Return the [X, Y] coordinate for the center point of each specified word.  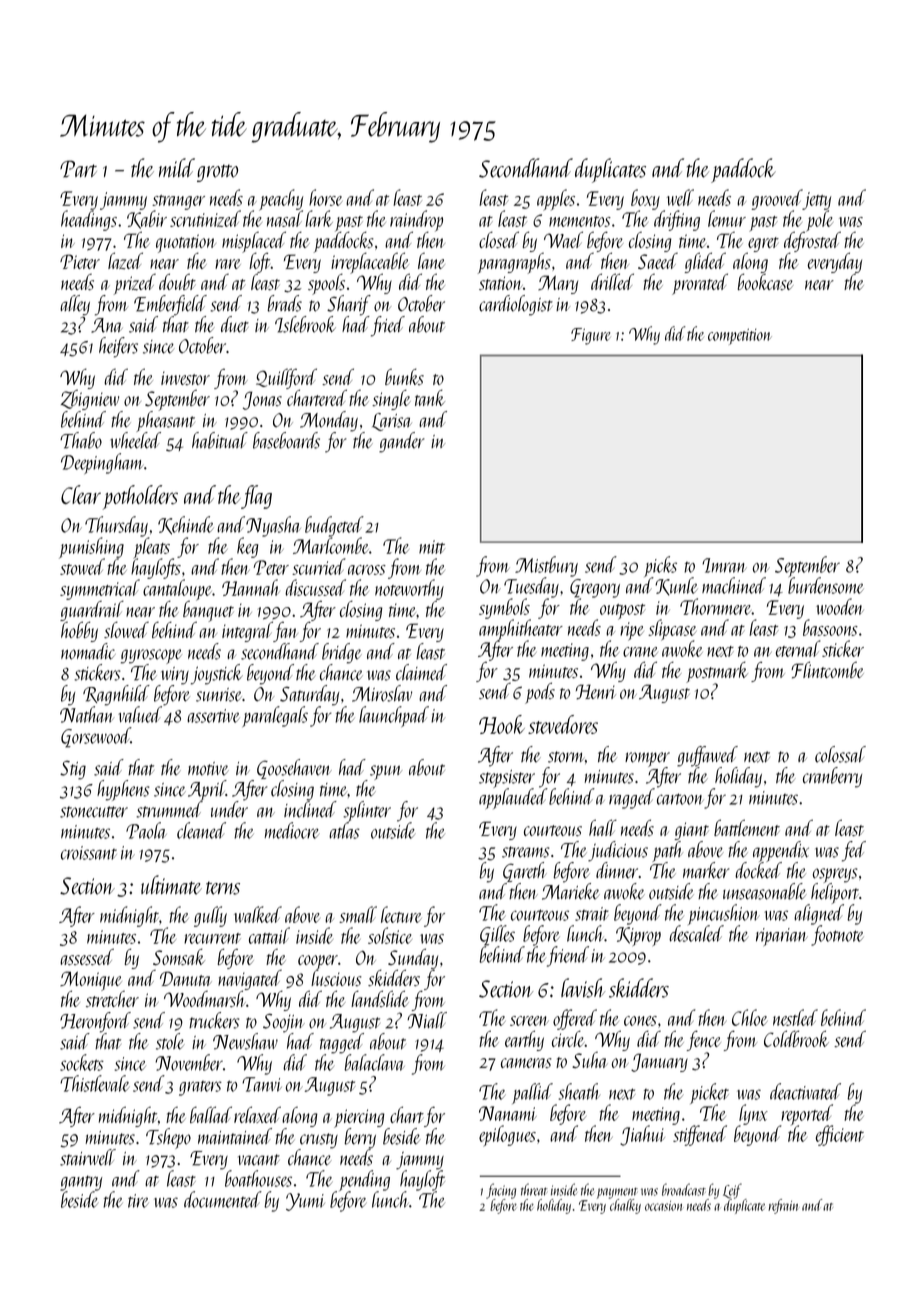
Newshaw [245, 1041]
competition [740, 336]
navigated [250, 980]
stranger [178, 202]
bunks [404, 376]
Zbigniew [90, 400]
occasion [664, 1206]
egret [763, 245]
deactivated [805, 1091]
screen [529, 1021]
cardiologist [516, 305]
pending [364, 1180]
